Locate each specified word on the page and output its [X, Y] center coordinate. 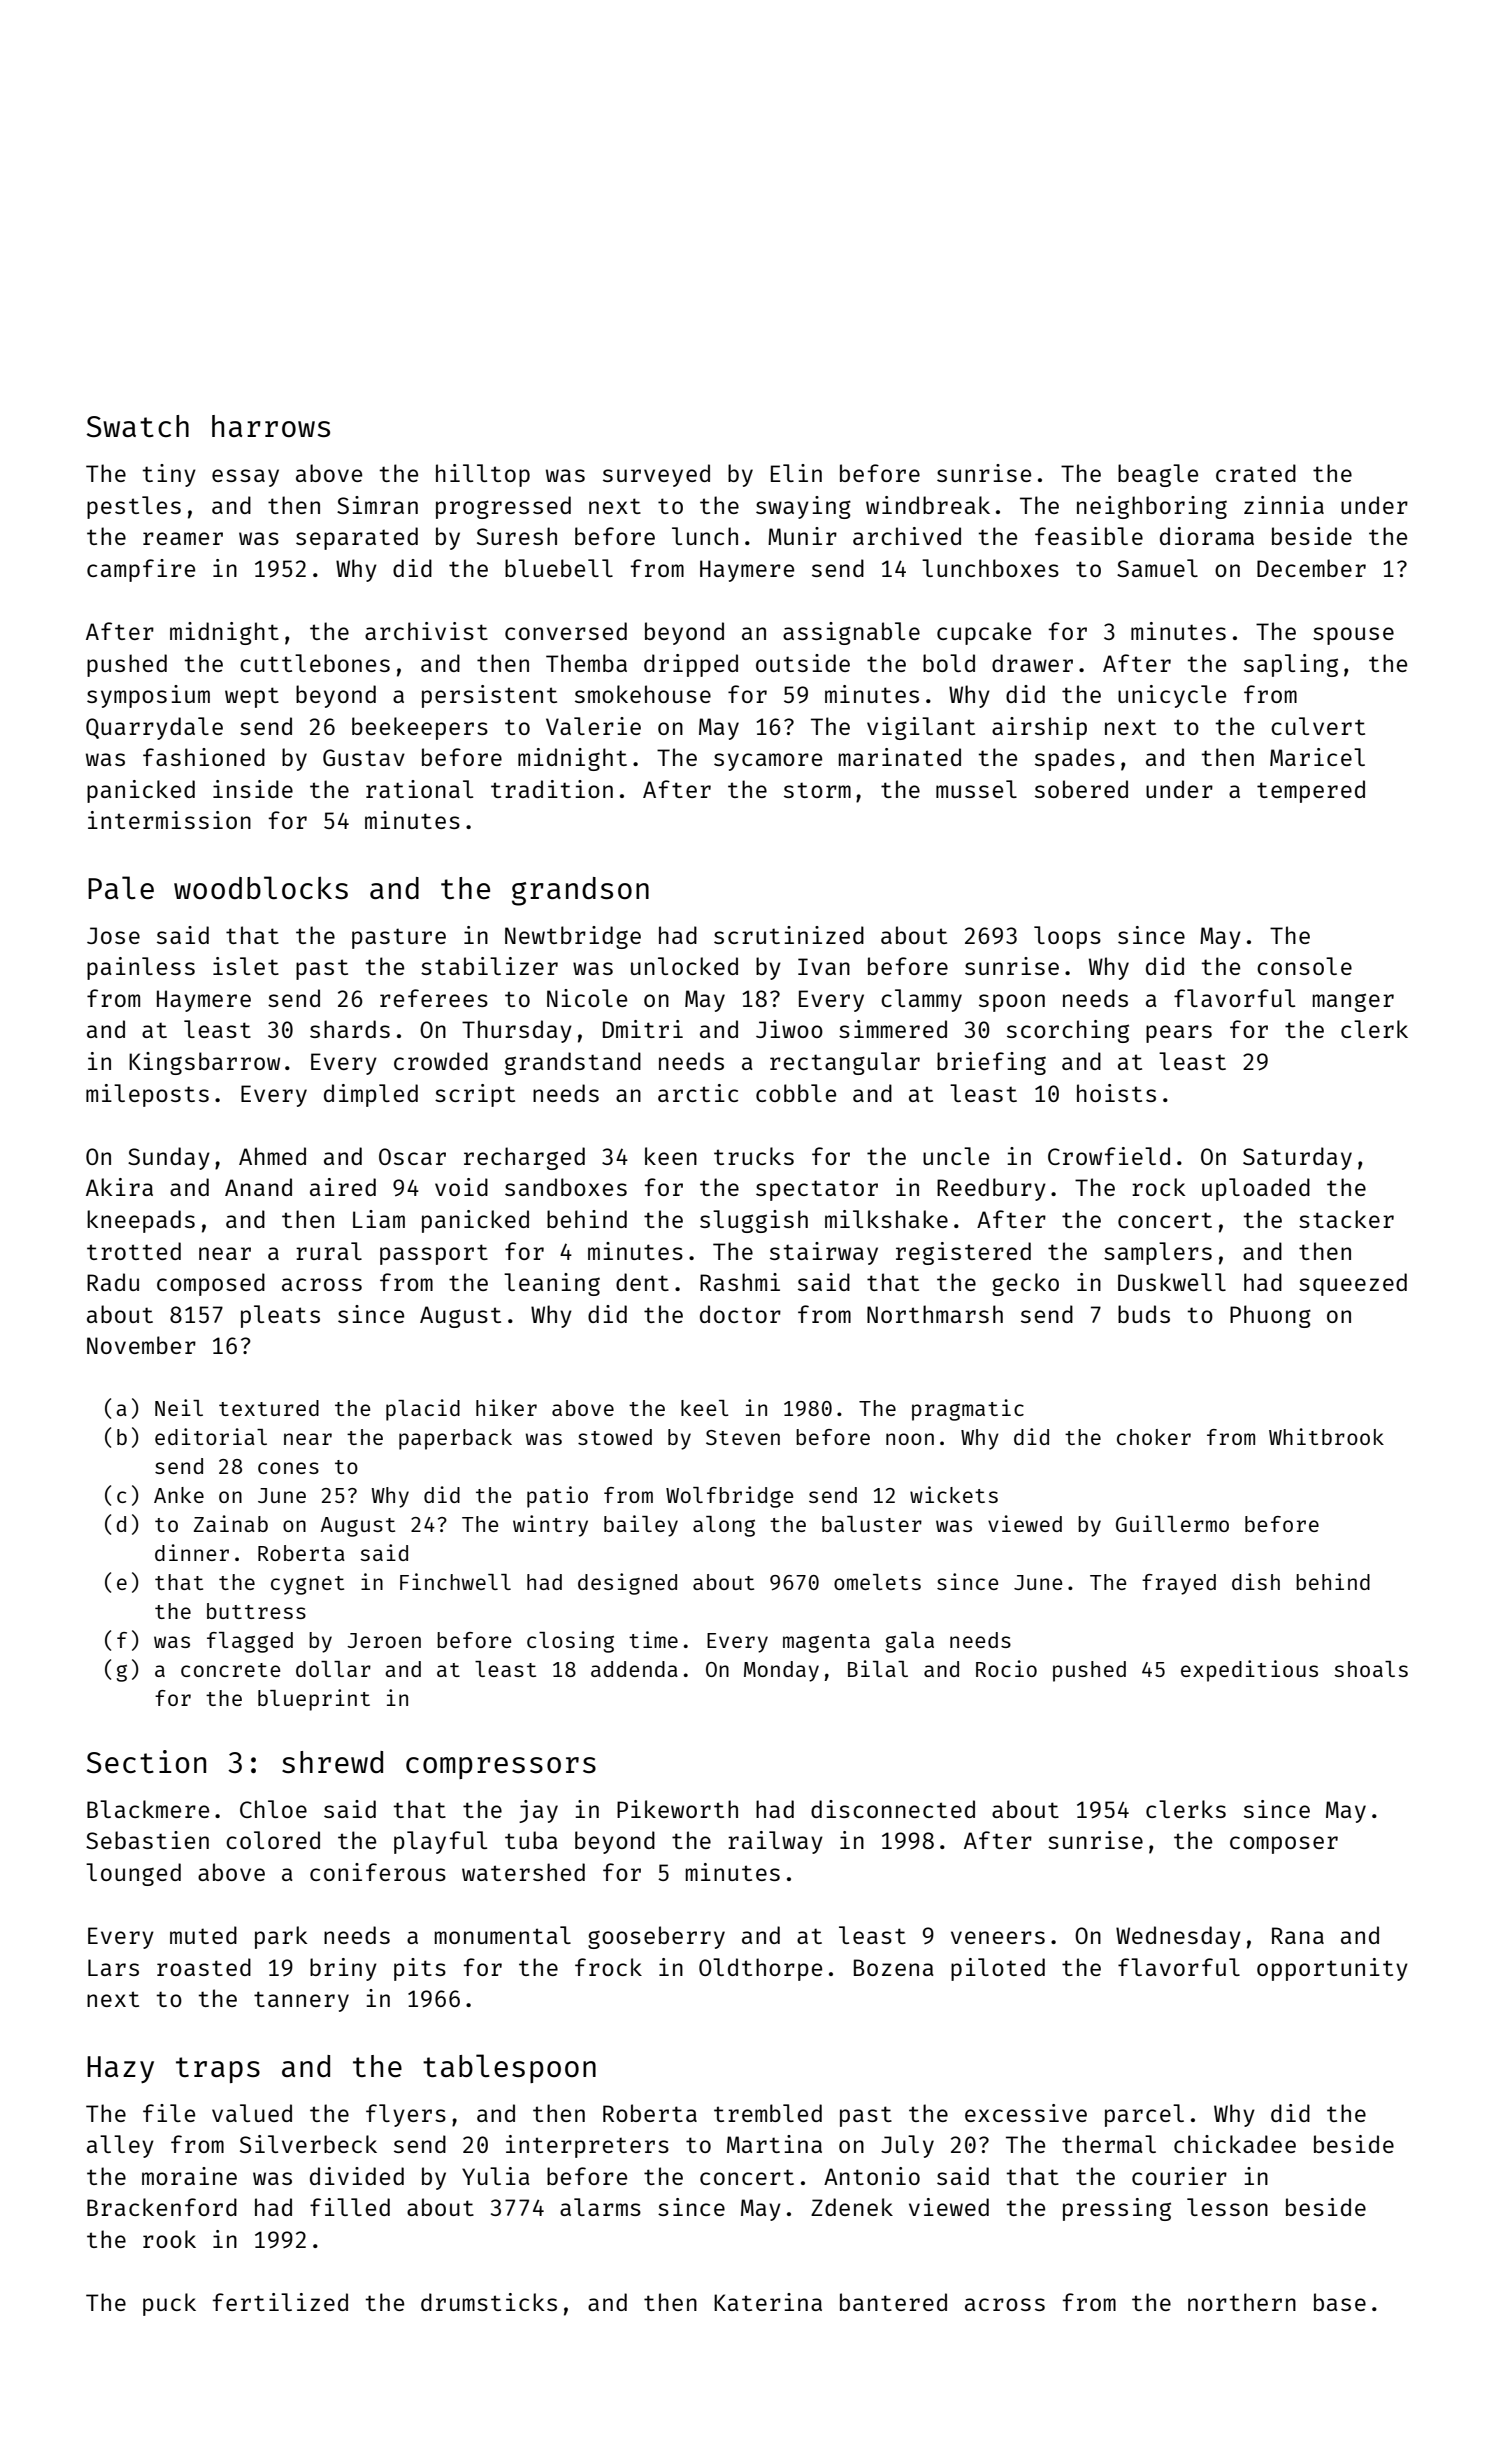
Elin [796, 473]
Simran [377, 505]
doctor [740, 1314]
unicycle [1172, 696]
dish [1256, 1581]
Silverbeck [308, 2144]
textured [269, 1408]
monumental [503, 1935]
